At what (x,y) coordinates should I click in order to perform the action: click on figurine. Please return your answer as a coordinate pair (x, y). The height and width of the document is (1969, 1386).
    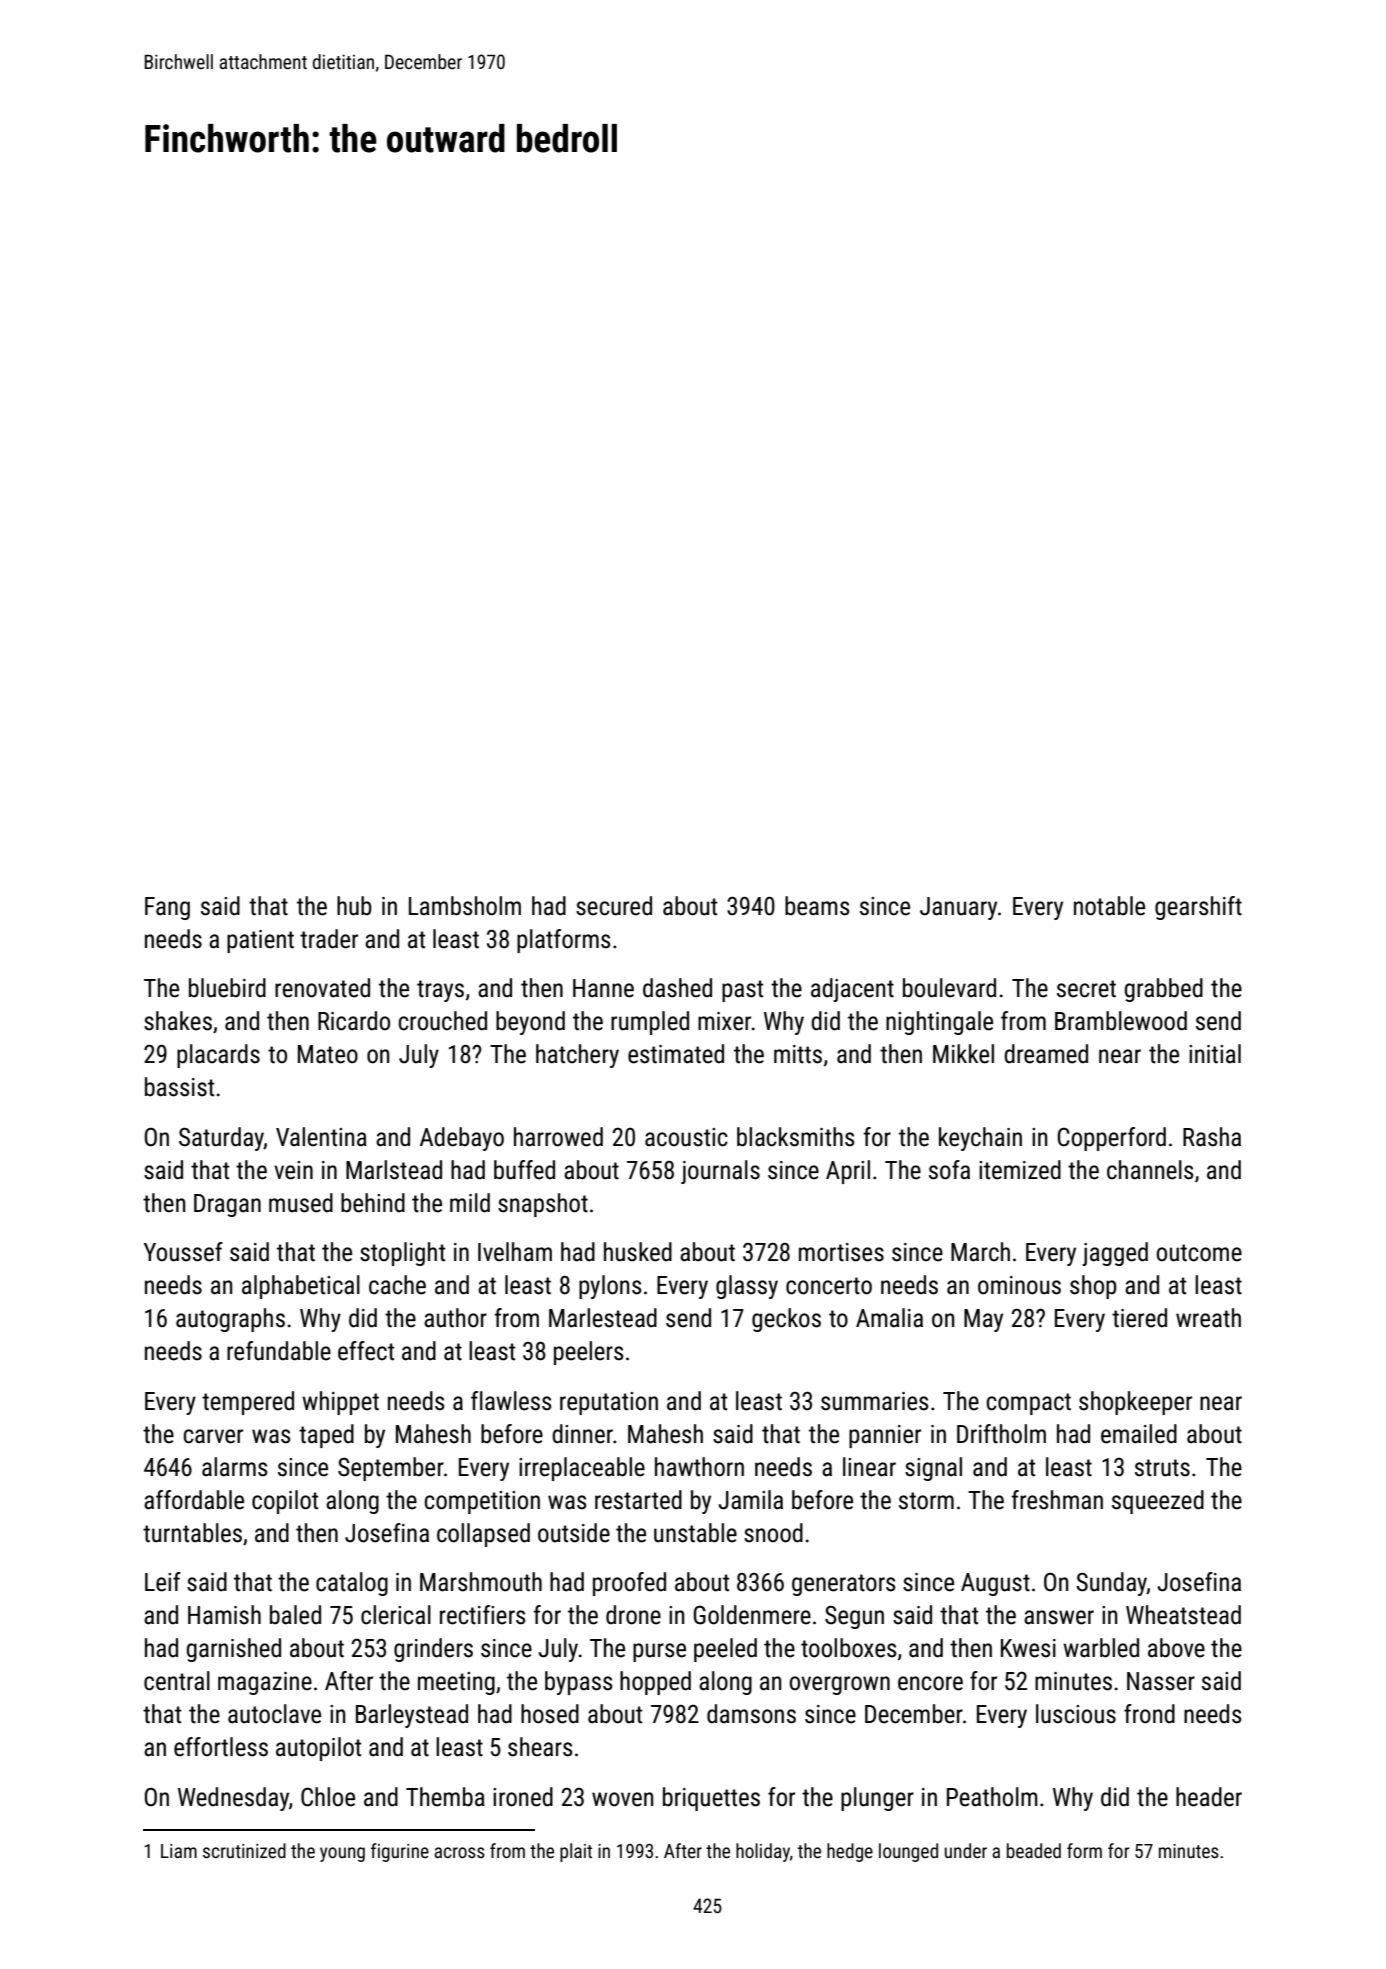
    Looking at the image, I should click on (400, 1852).
